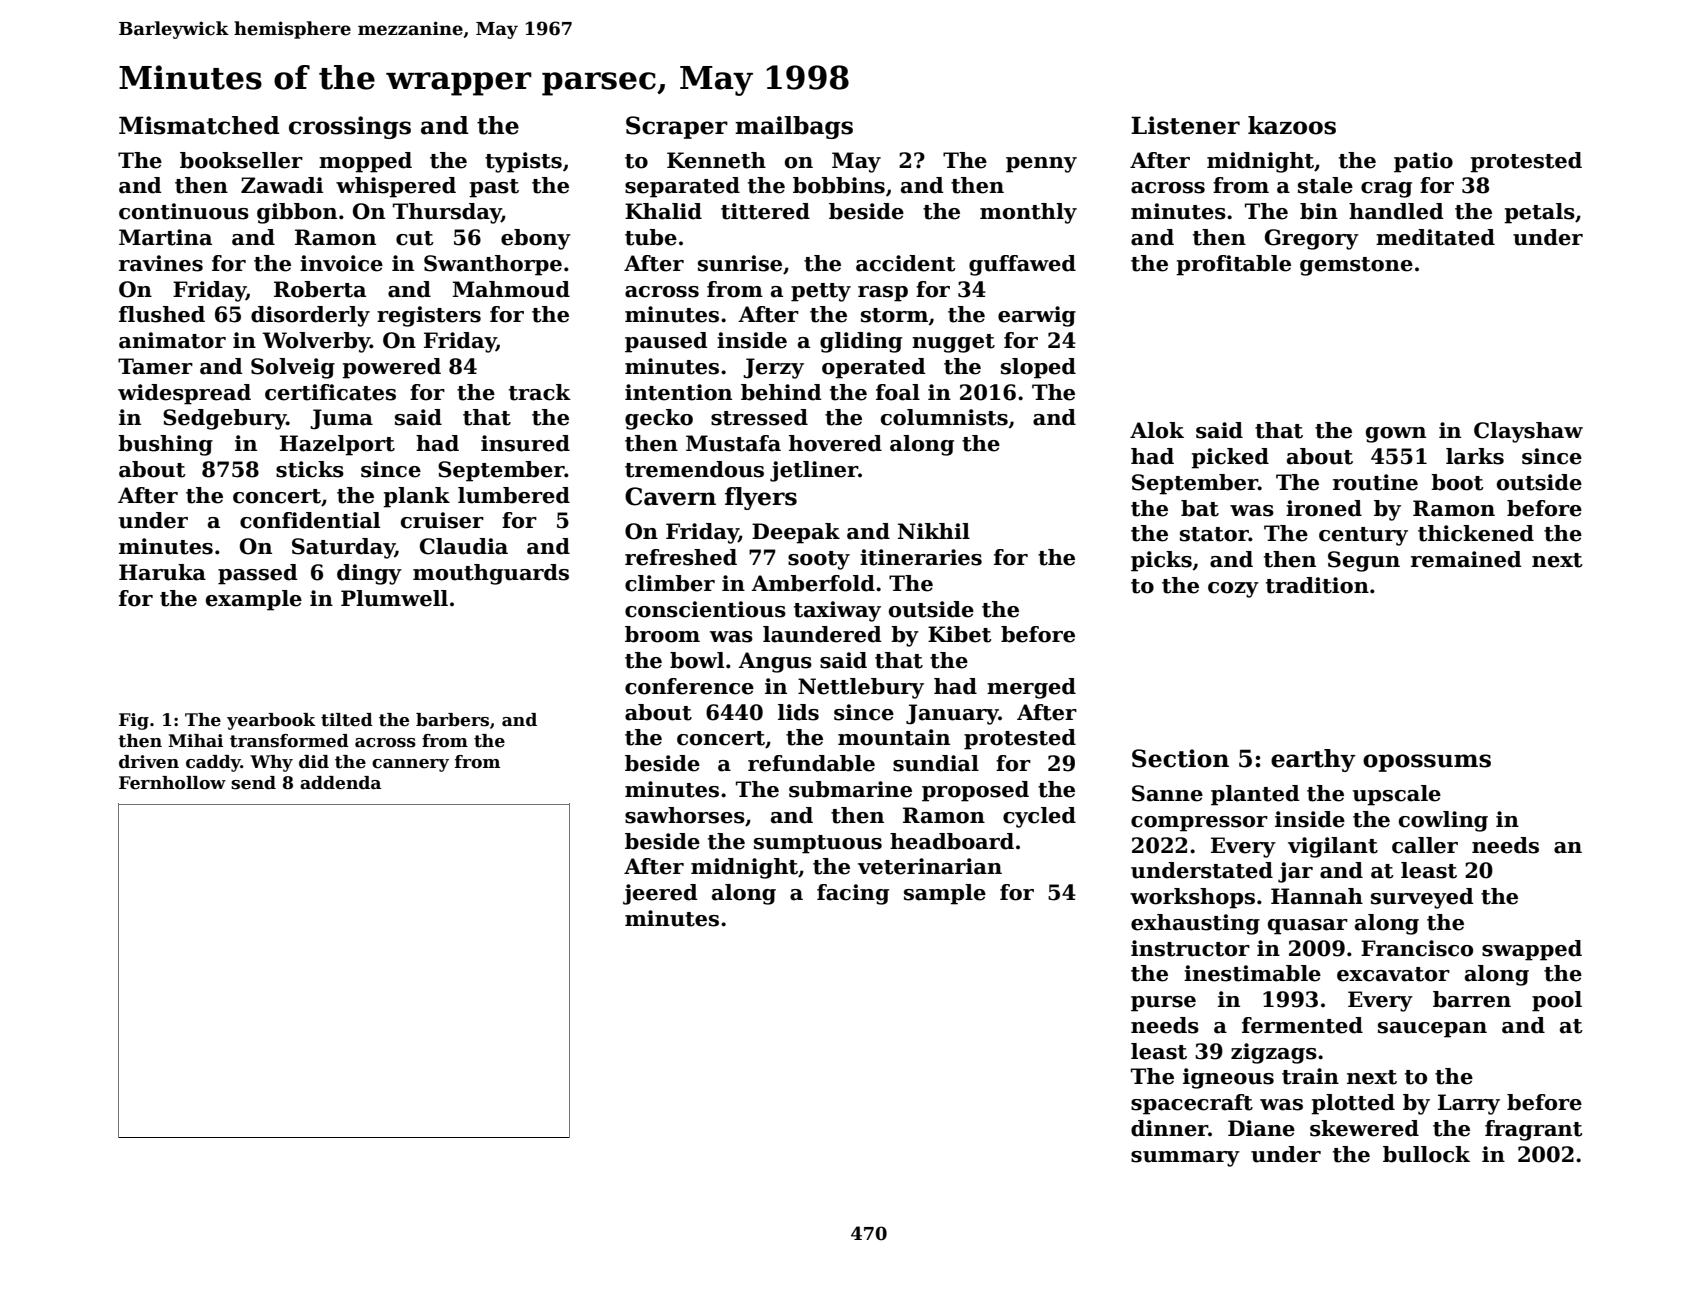 The height and width of the page is (1315, 1701). Describe the element at coordinates (514, 495) in the page. I see `lumbered` at that location.
